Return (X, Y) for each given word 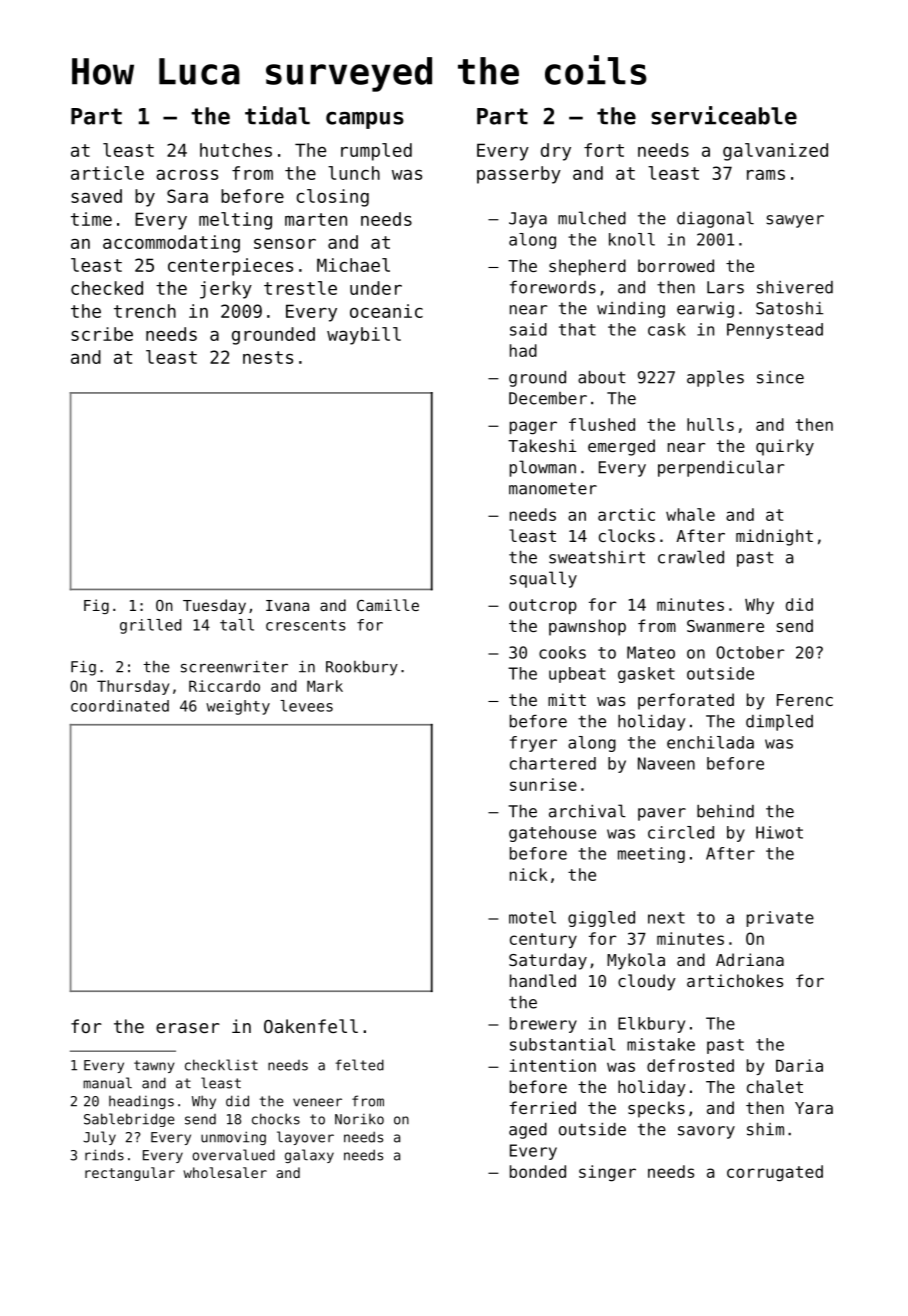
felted (359, 1065)
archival (587, 811)
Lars (725, 287)
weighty (238, 707)
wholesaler (225, 1172)
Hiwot (779, 832)
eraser (188, 1028)
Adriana (750, 959)
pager (533, 428)
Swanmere (725, 626)
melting (235, 221)
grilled (150, 626)
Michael (353, 265)
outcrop (543, 606)
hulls (710, 424)
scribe (102, 334)
